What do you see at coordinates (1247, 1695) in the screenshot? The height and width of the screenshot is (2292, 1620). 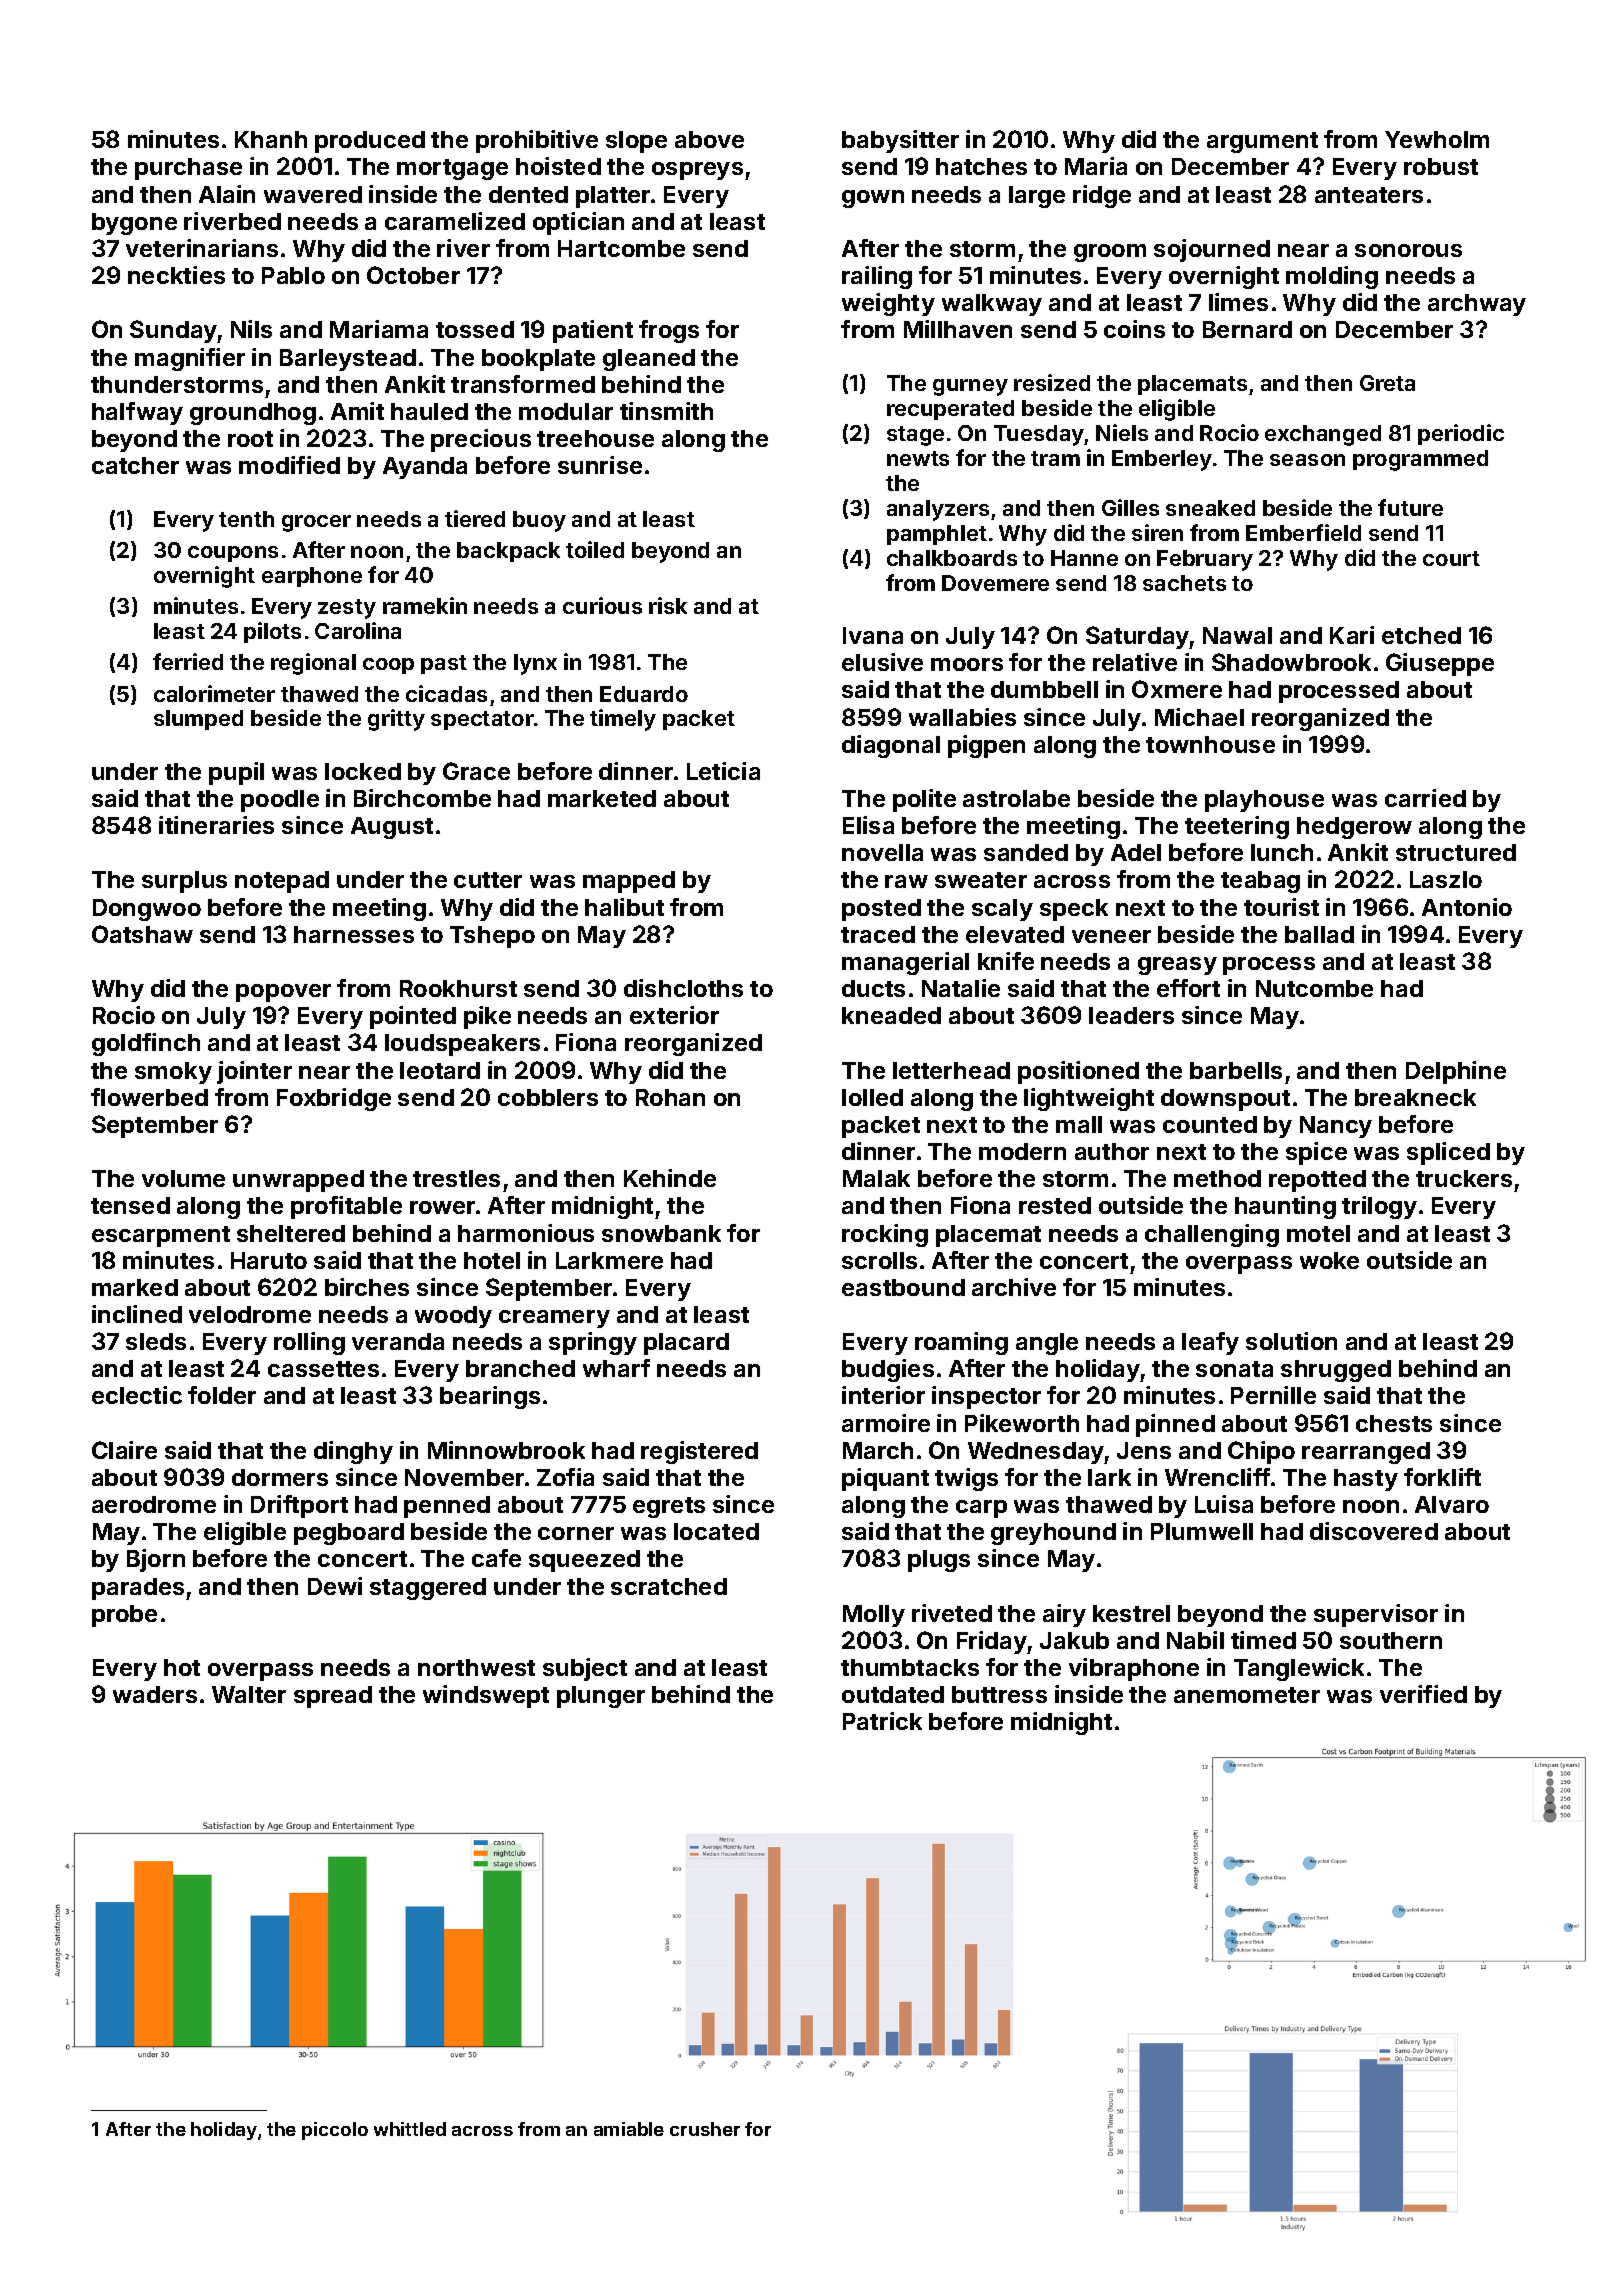 I see `anemometer` at bounding box center [1247, 1695].
